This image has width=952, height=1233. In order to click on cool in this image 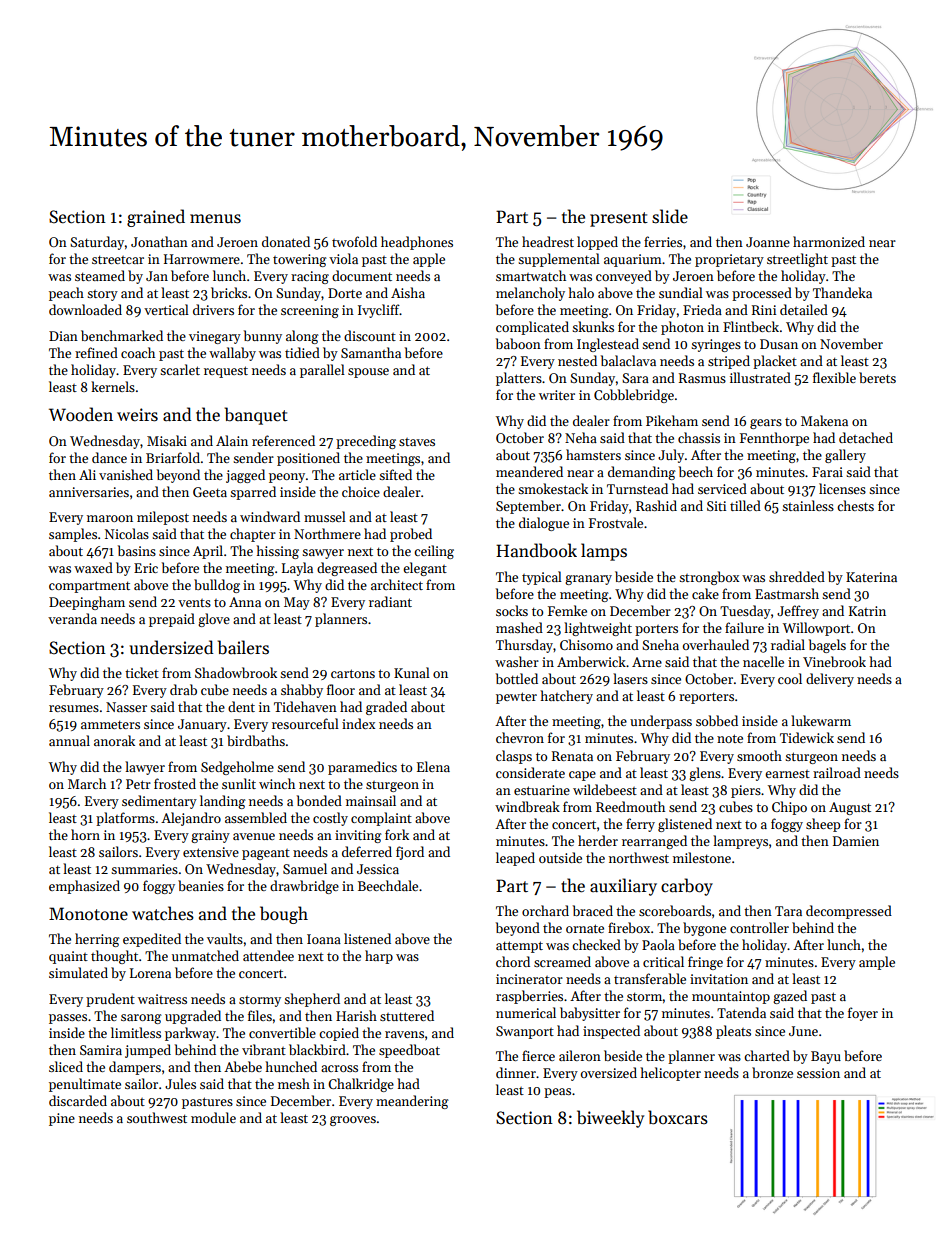, I will do `click(790, 678)`.
